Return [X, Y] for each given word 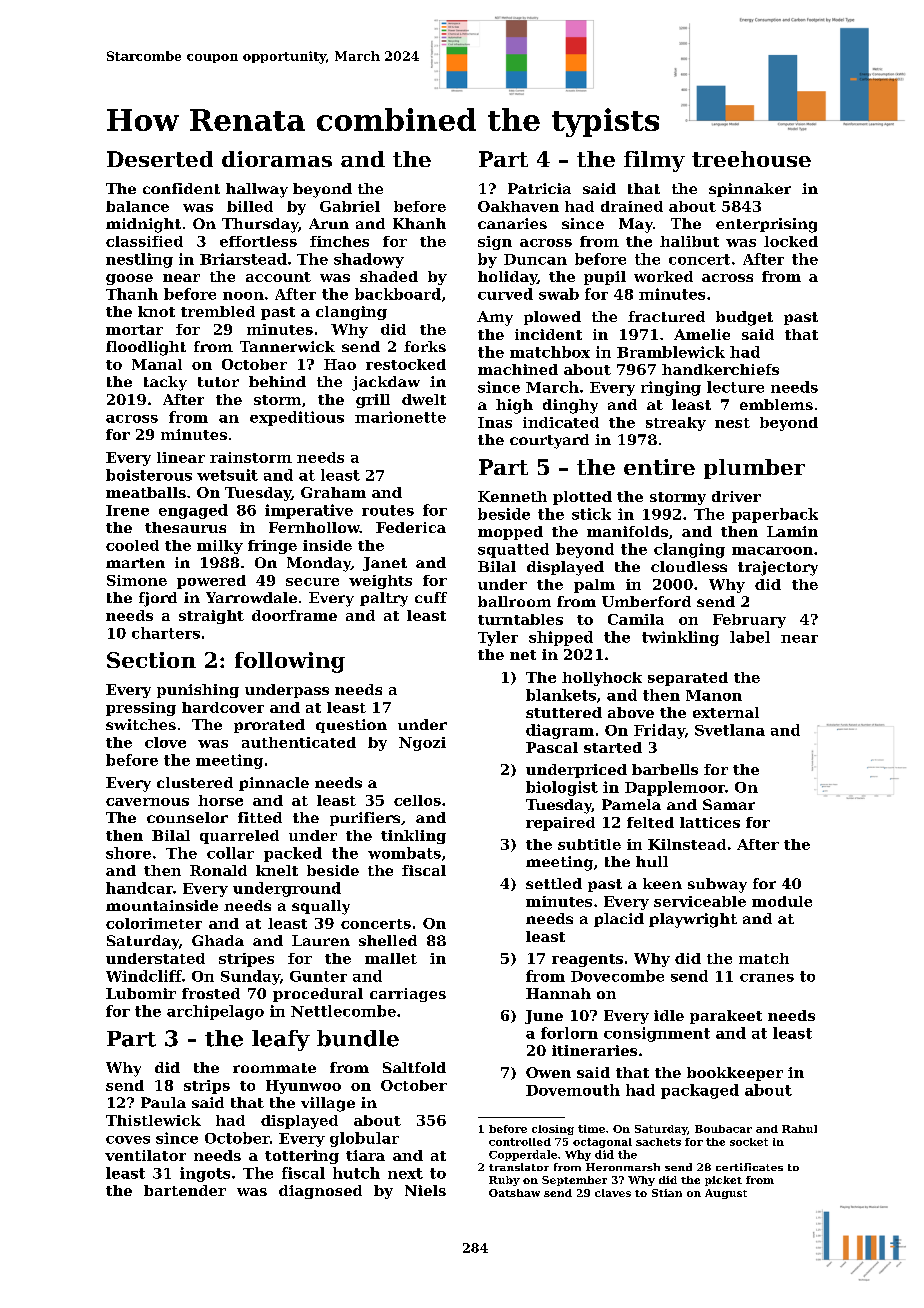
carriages [408, 995]
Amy [495, 318]
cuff [431, 597]
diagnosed [320, 1192]
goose [129, 279]
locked [791, 241]
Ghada [218, 940]
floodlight [146, 348]
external [726, 712]
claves [613, 1193]
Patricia [539, 188]
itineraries [594, 1050]
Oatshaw [514, 1193]
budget [744, 318]
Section [151, 660]
